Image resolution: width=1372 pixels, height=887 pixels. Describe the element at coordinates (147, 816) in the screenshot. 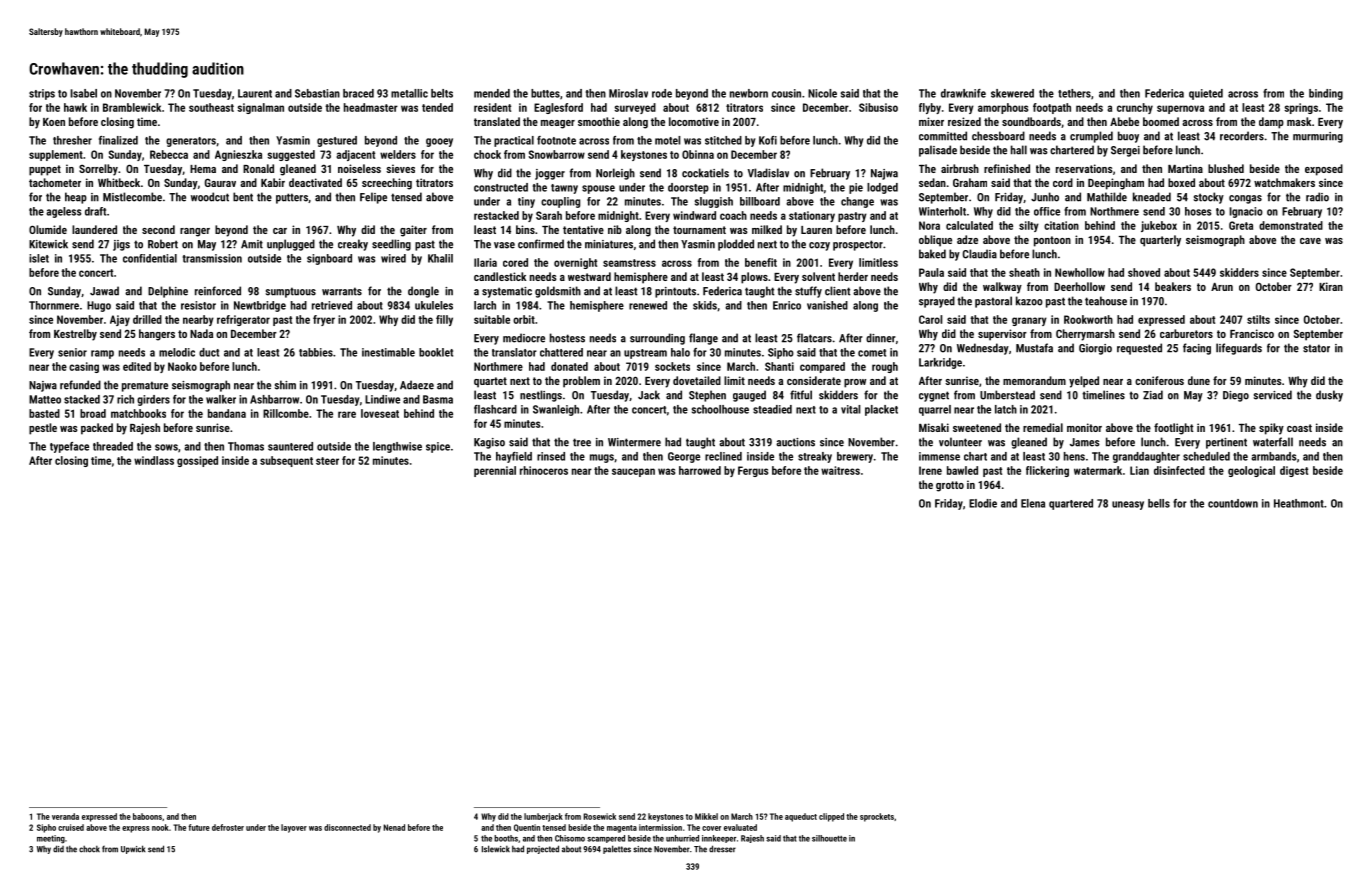

I see `baboons` at that location.
